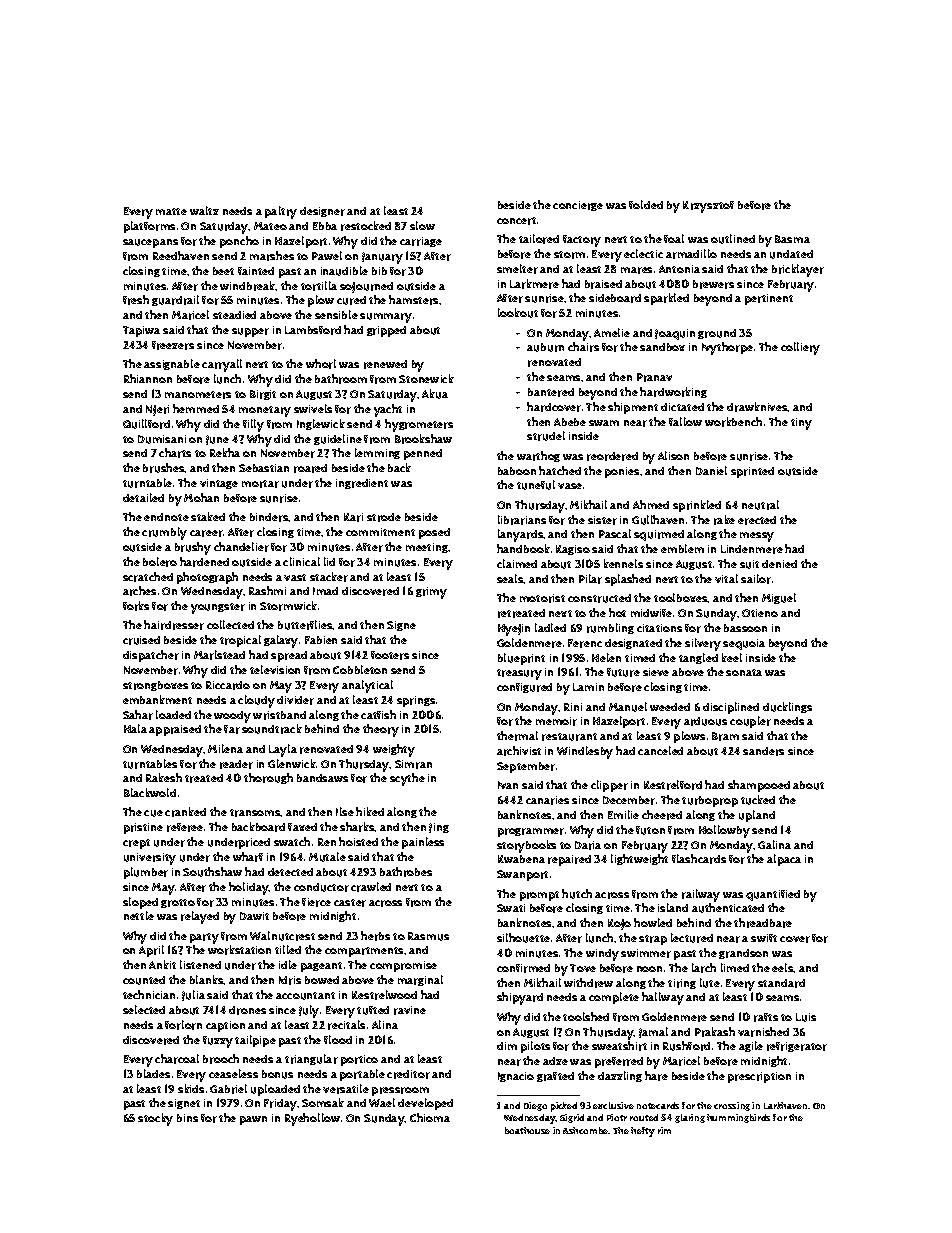 This screenshot has height=1233, width=952. I want to click on Ivan, so click(508, 785).
